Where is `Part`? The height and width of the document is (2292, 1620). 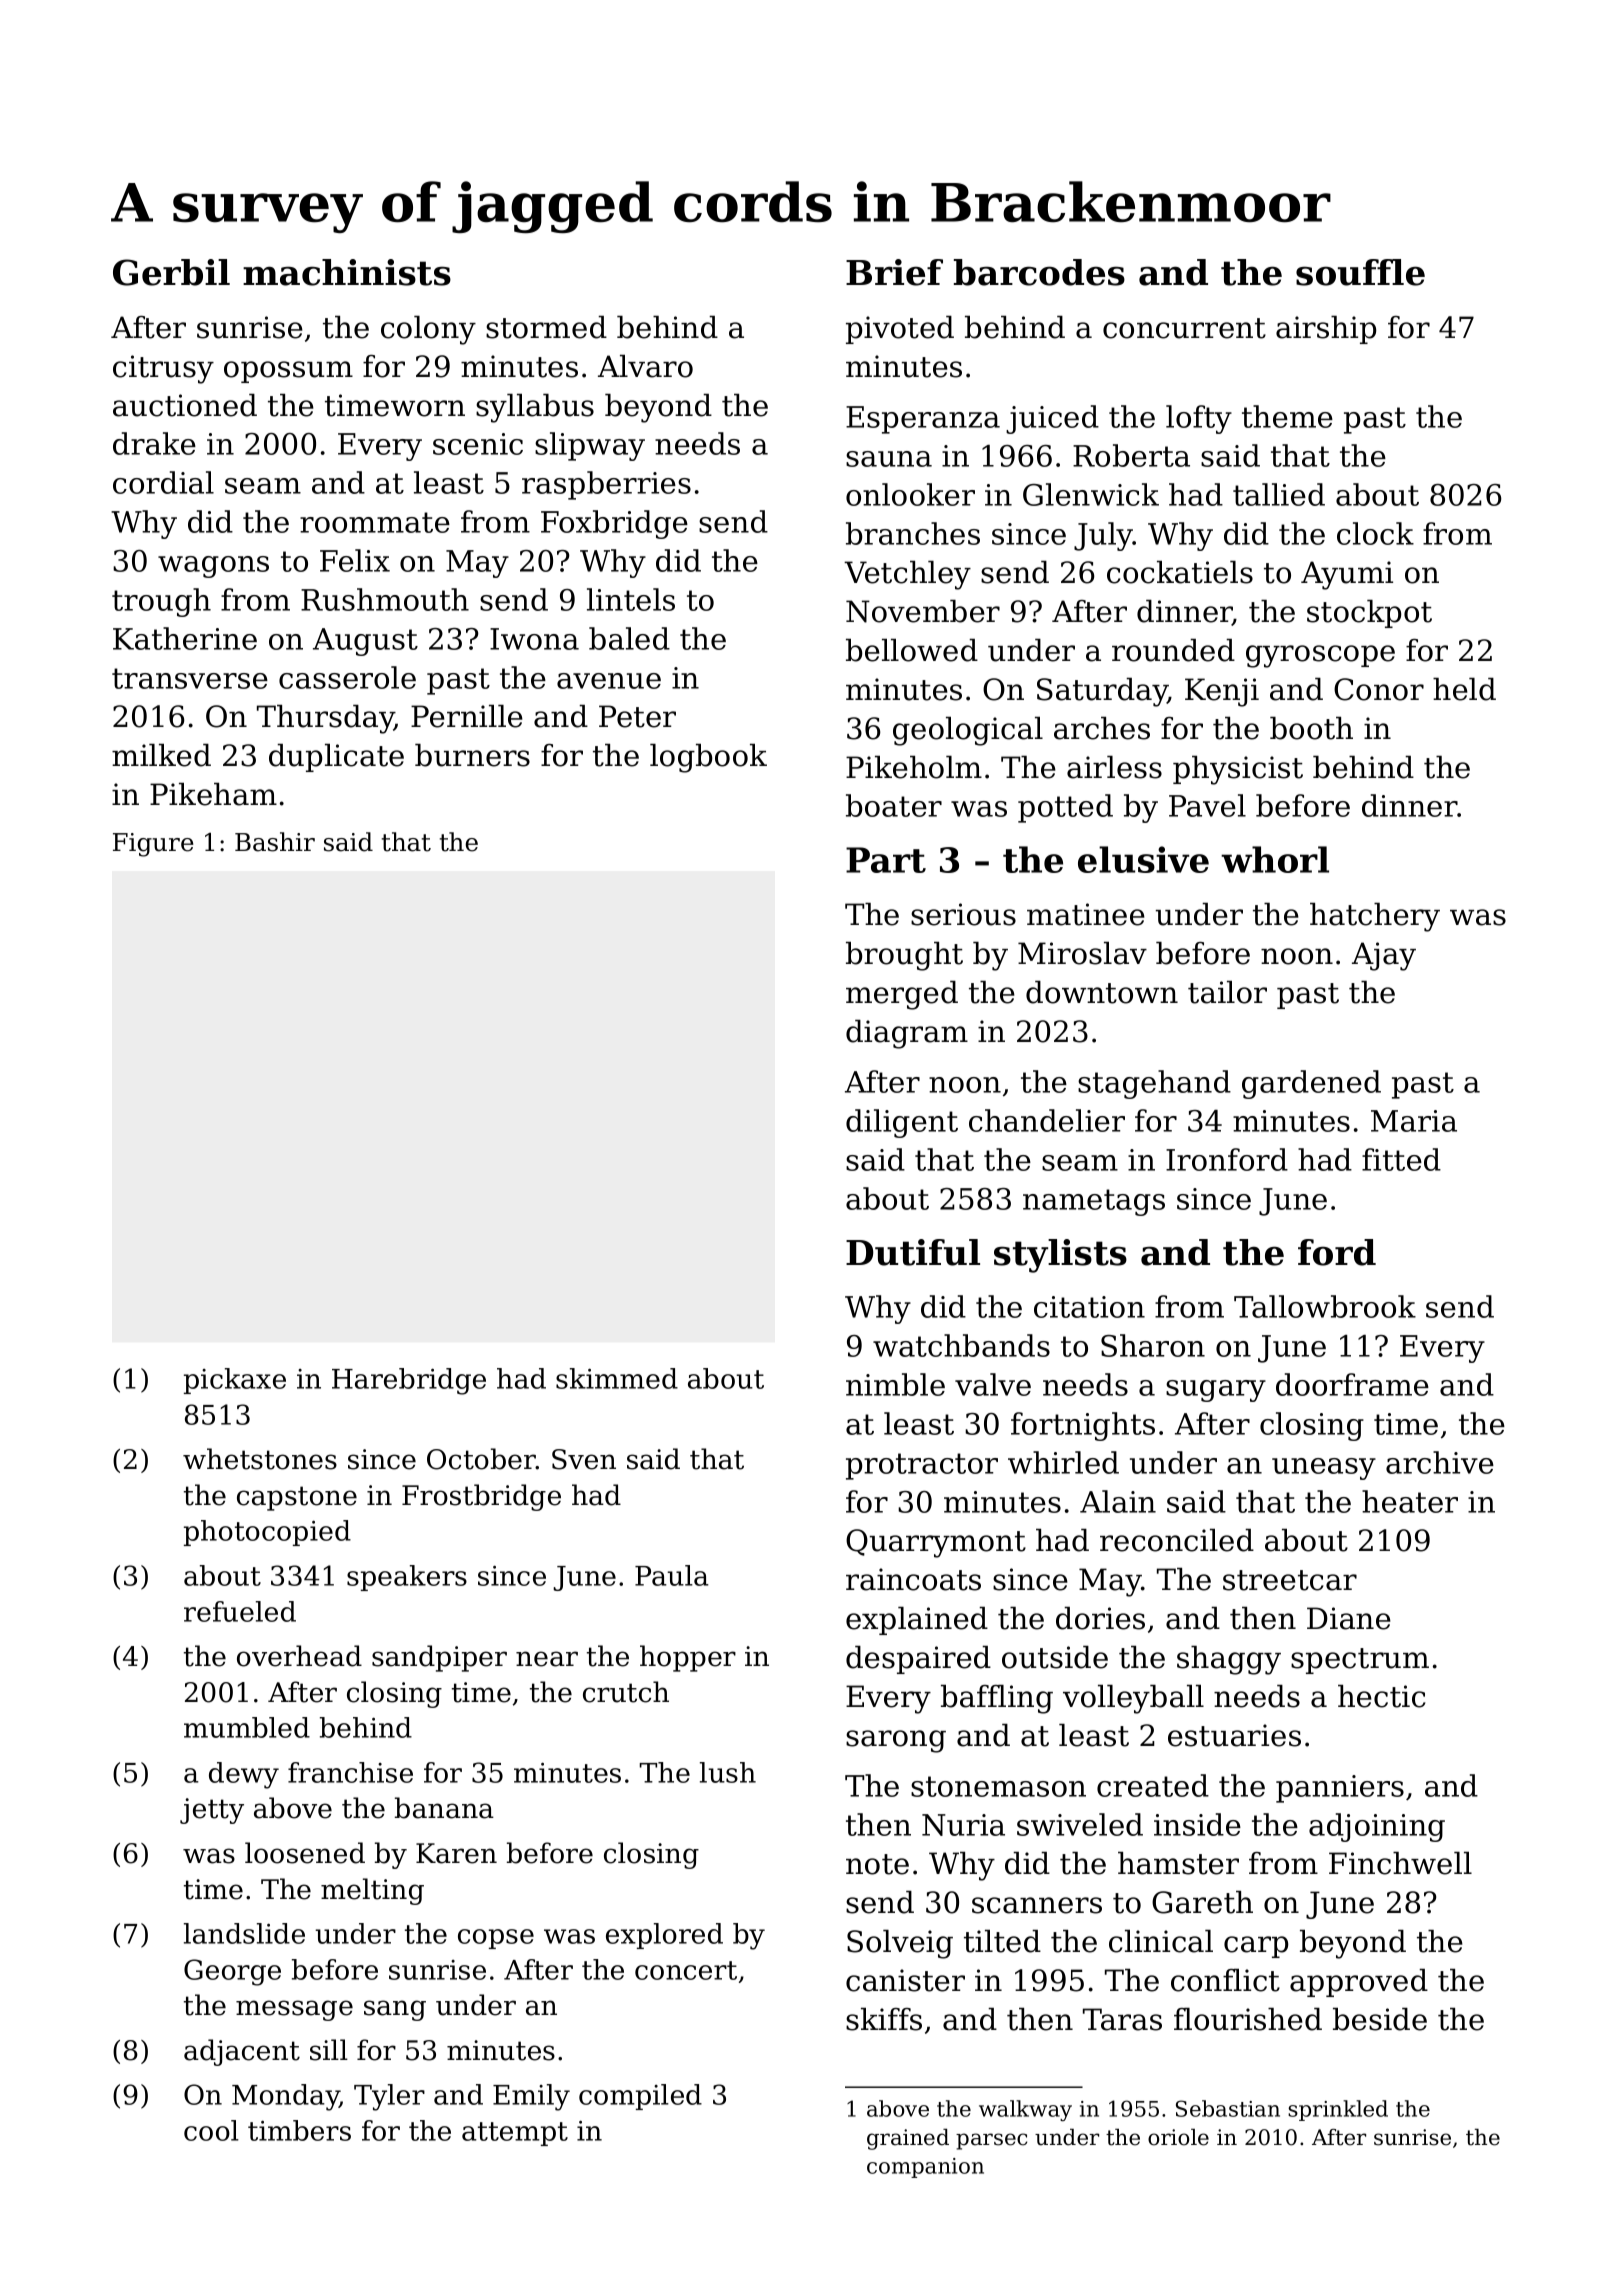
Part is located at coordinates (886, 860).
